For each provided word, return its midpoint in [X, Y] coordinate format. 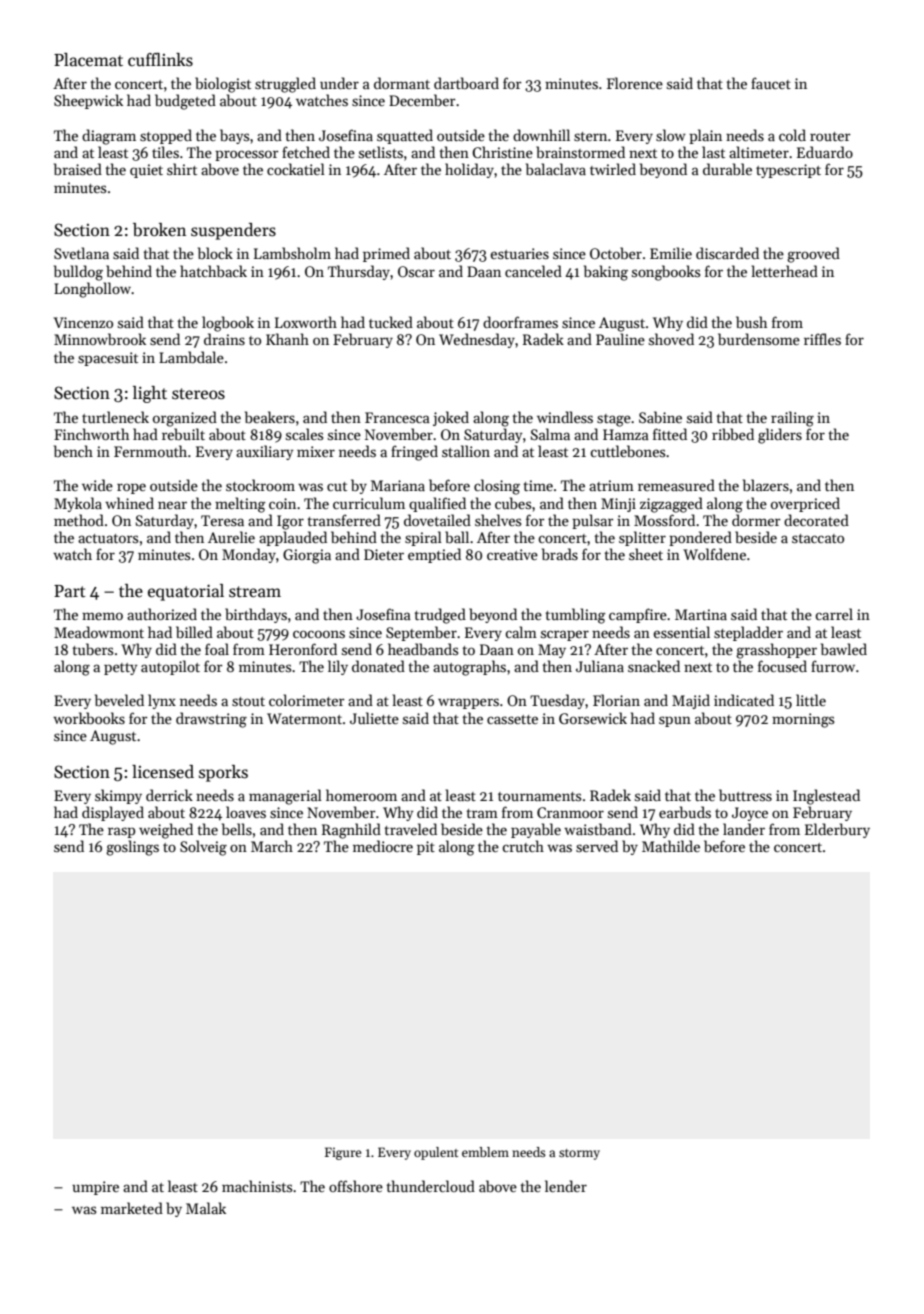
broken [159, 230]
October [616, 253]
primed [386, 254]
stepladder [748, 633]
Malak [206, 1208]
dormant [402, 83]
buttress [745, 795]
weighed [166, 831]
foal [217, 649]
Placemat [88, 60]
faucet [771, 83]
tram [482, 813]
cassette [512, 719]
